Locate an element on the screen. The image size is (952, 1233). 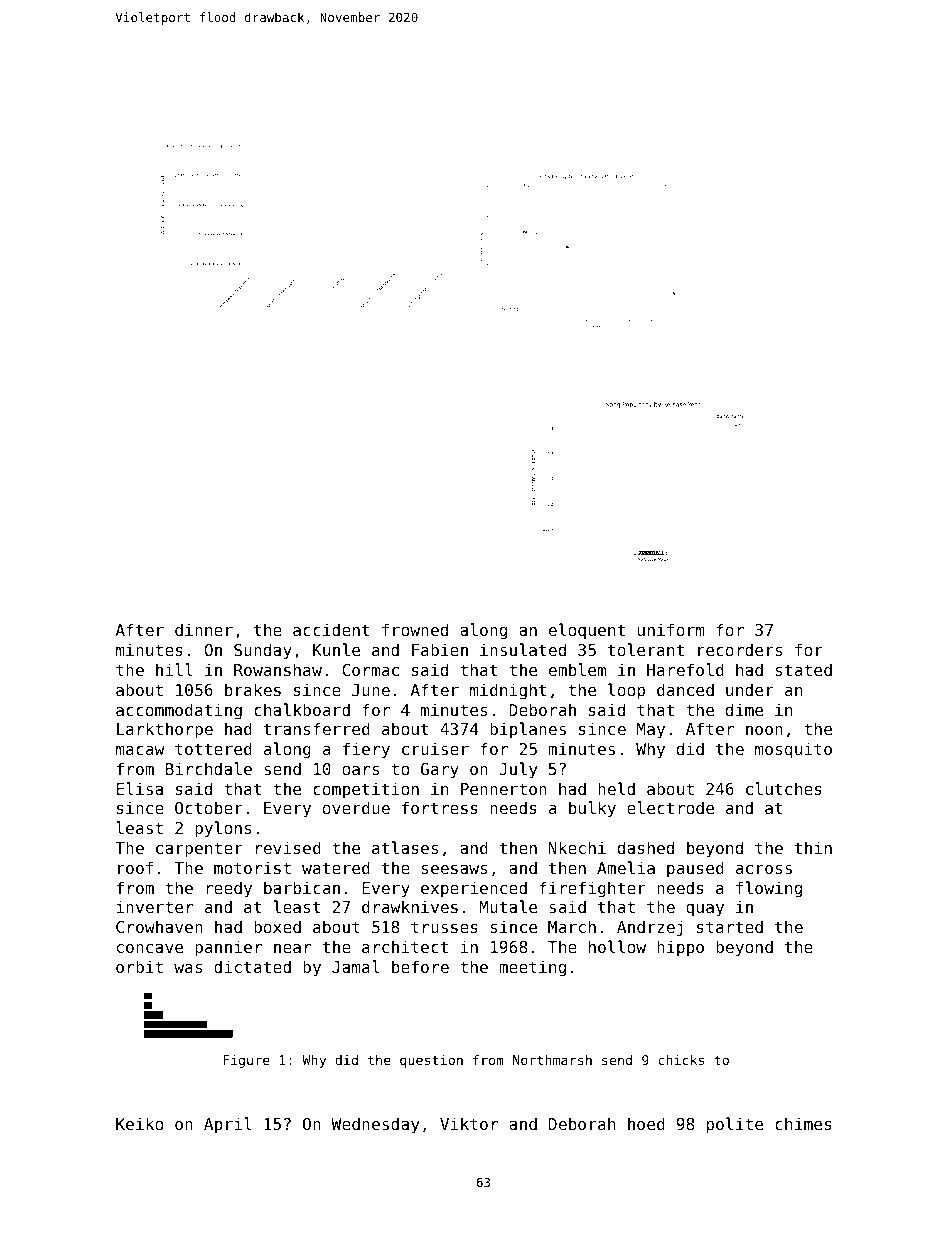
Keiko is located at coordinates (139, 1123).
